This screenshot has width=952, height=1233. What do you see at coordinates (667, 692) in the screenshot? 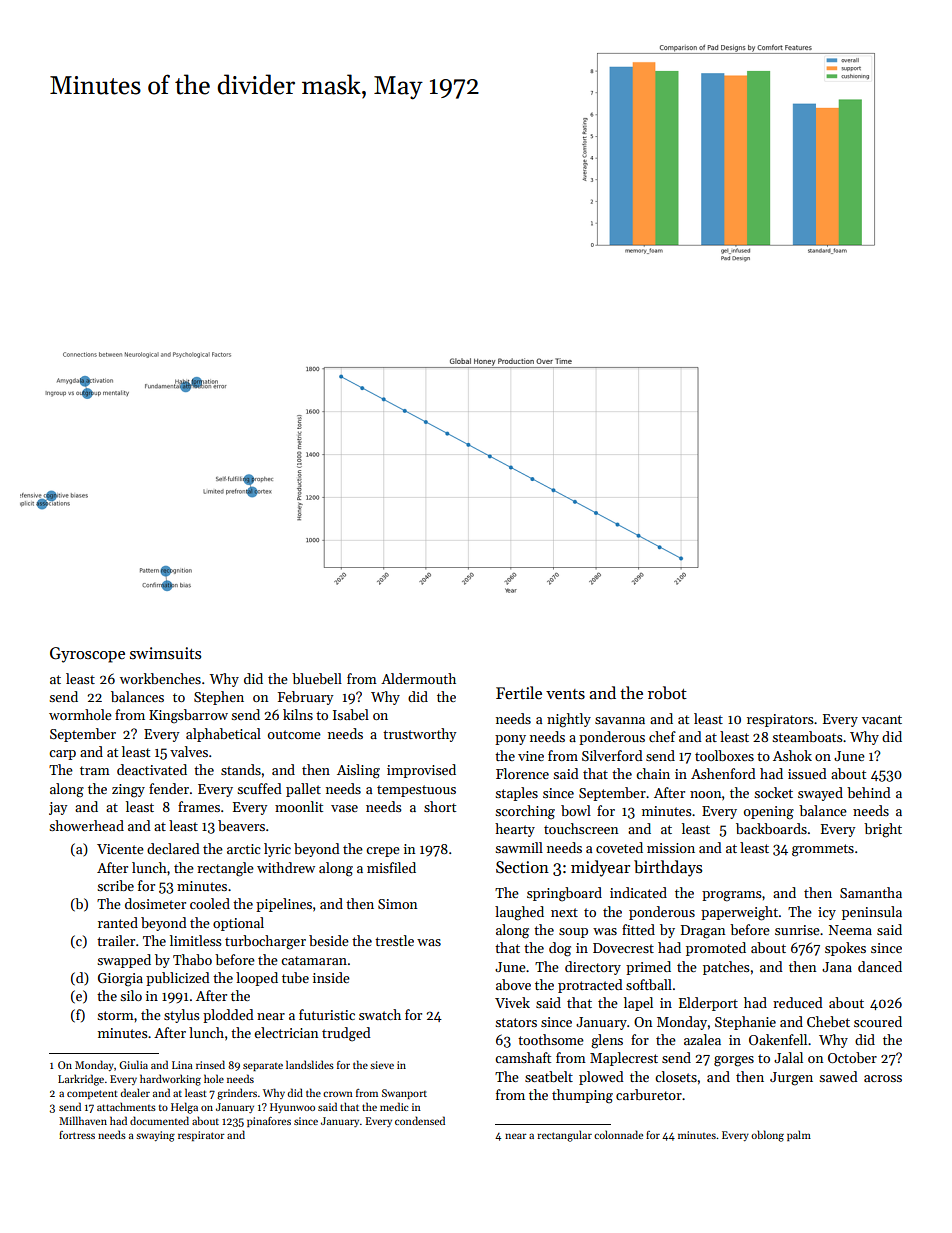
I see `robot` at bounding box center [667, 692].
